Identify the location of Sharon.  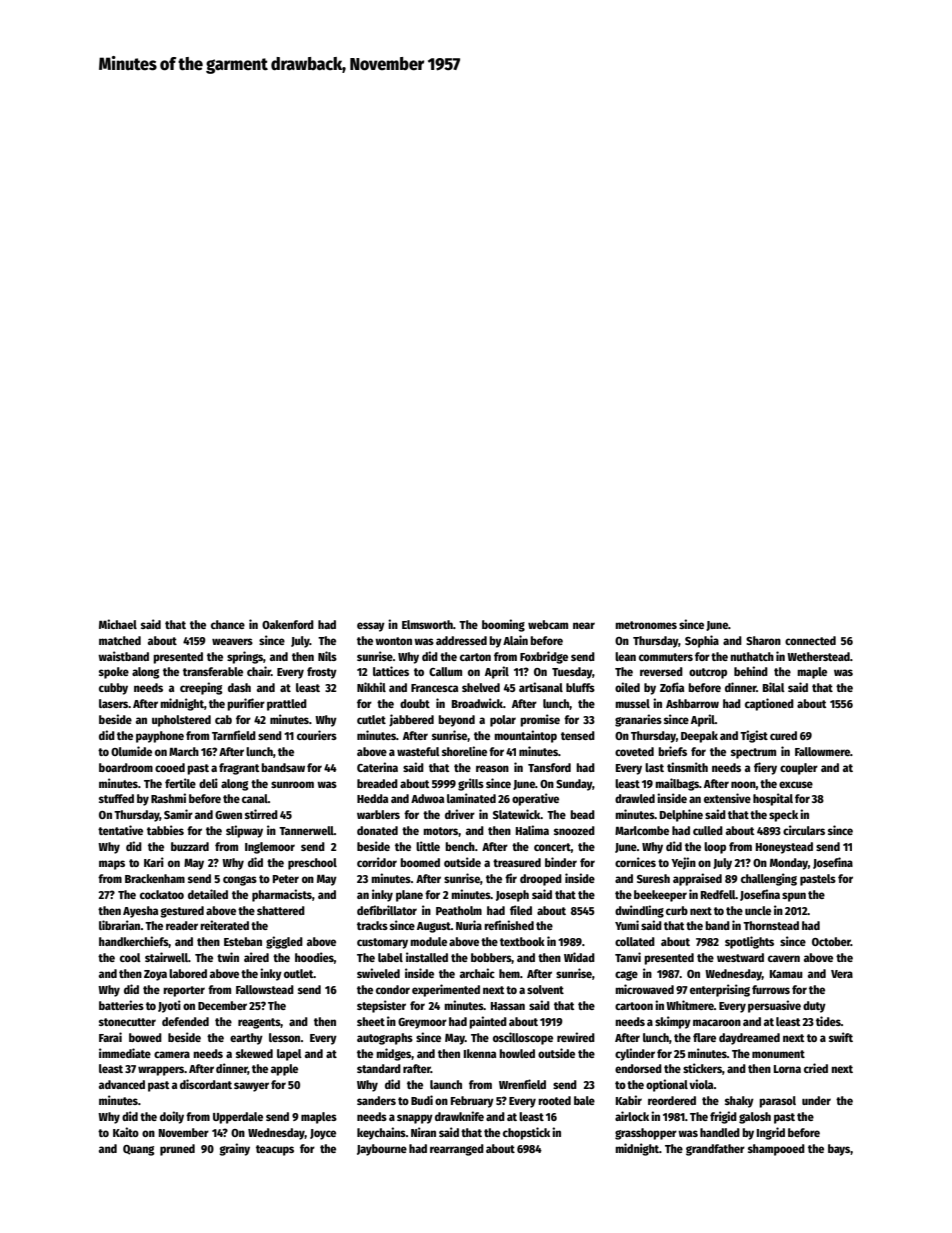
(763, 640).
